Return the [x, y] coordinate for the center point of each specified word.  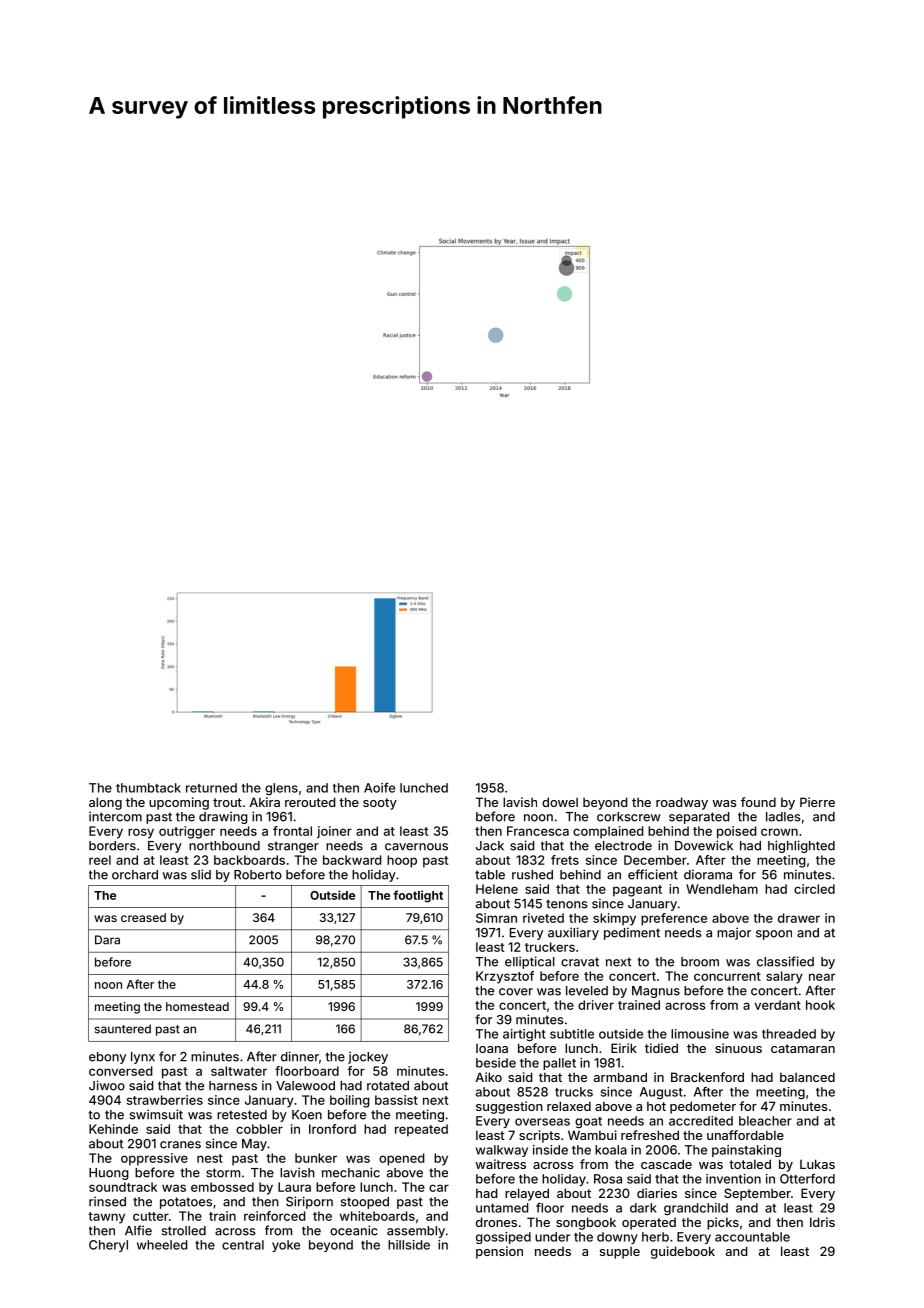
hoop [402, 861]
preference [674, 919]
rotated [388, 1086]
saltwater [239, 1071]
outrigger [187, 832]
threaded [789, 1034]
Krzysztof [505, 977]
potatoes [186, 1203]
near [822, 977]
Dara [107, 940]
